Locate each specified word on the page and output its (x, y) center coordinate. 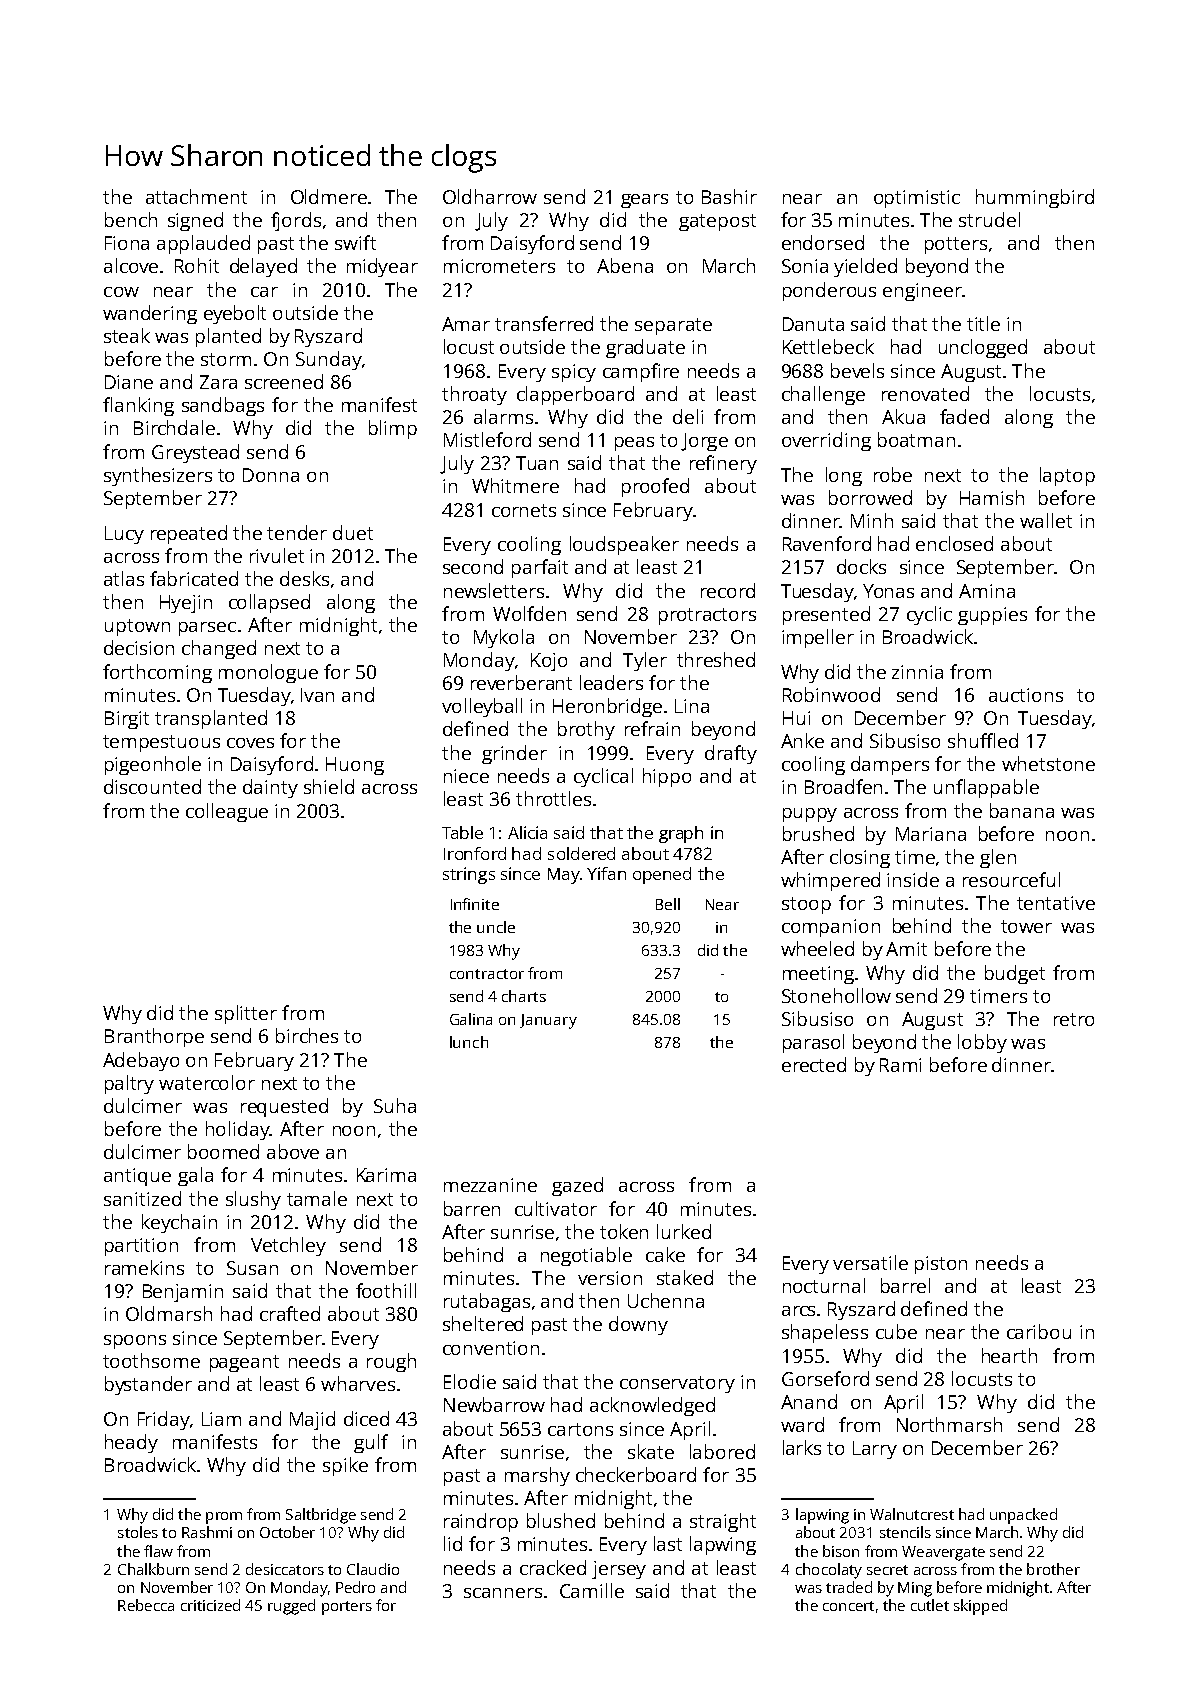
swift (355, 242)
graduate (645, 348)
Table (462, 832)
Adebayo (141, 1061)
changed (219, 649)
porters (347, 1608)
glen (998, 858)
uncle (496, 927)
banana (1022, 810)
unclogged (983, 348)
